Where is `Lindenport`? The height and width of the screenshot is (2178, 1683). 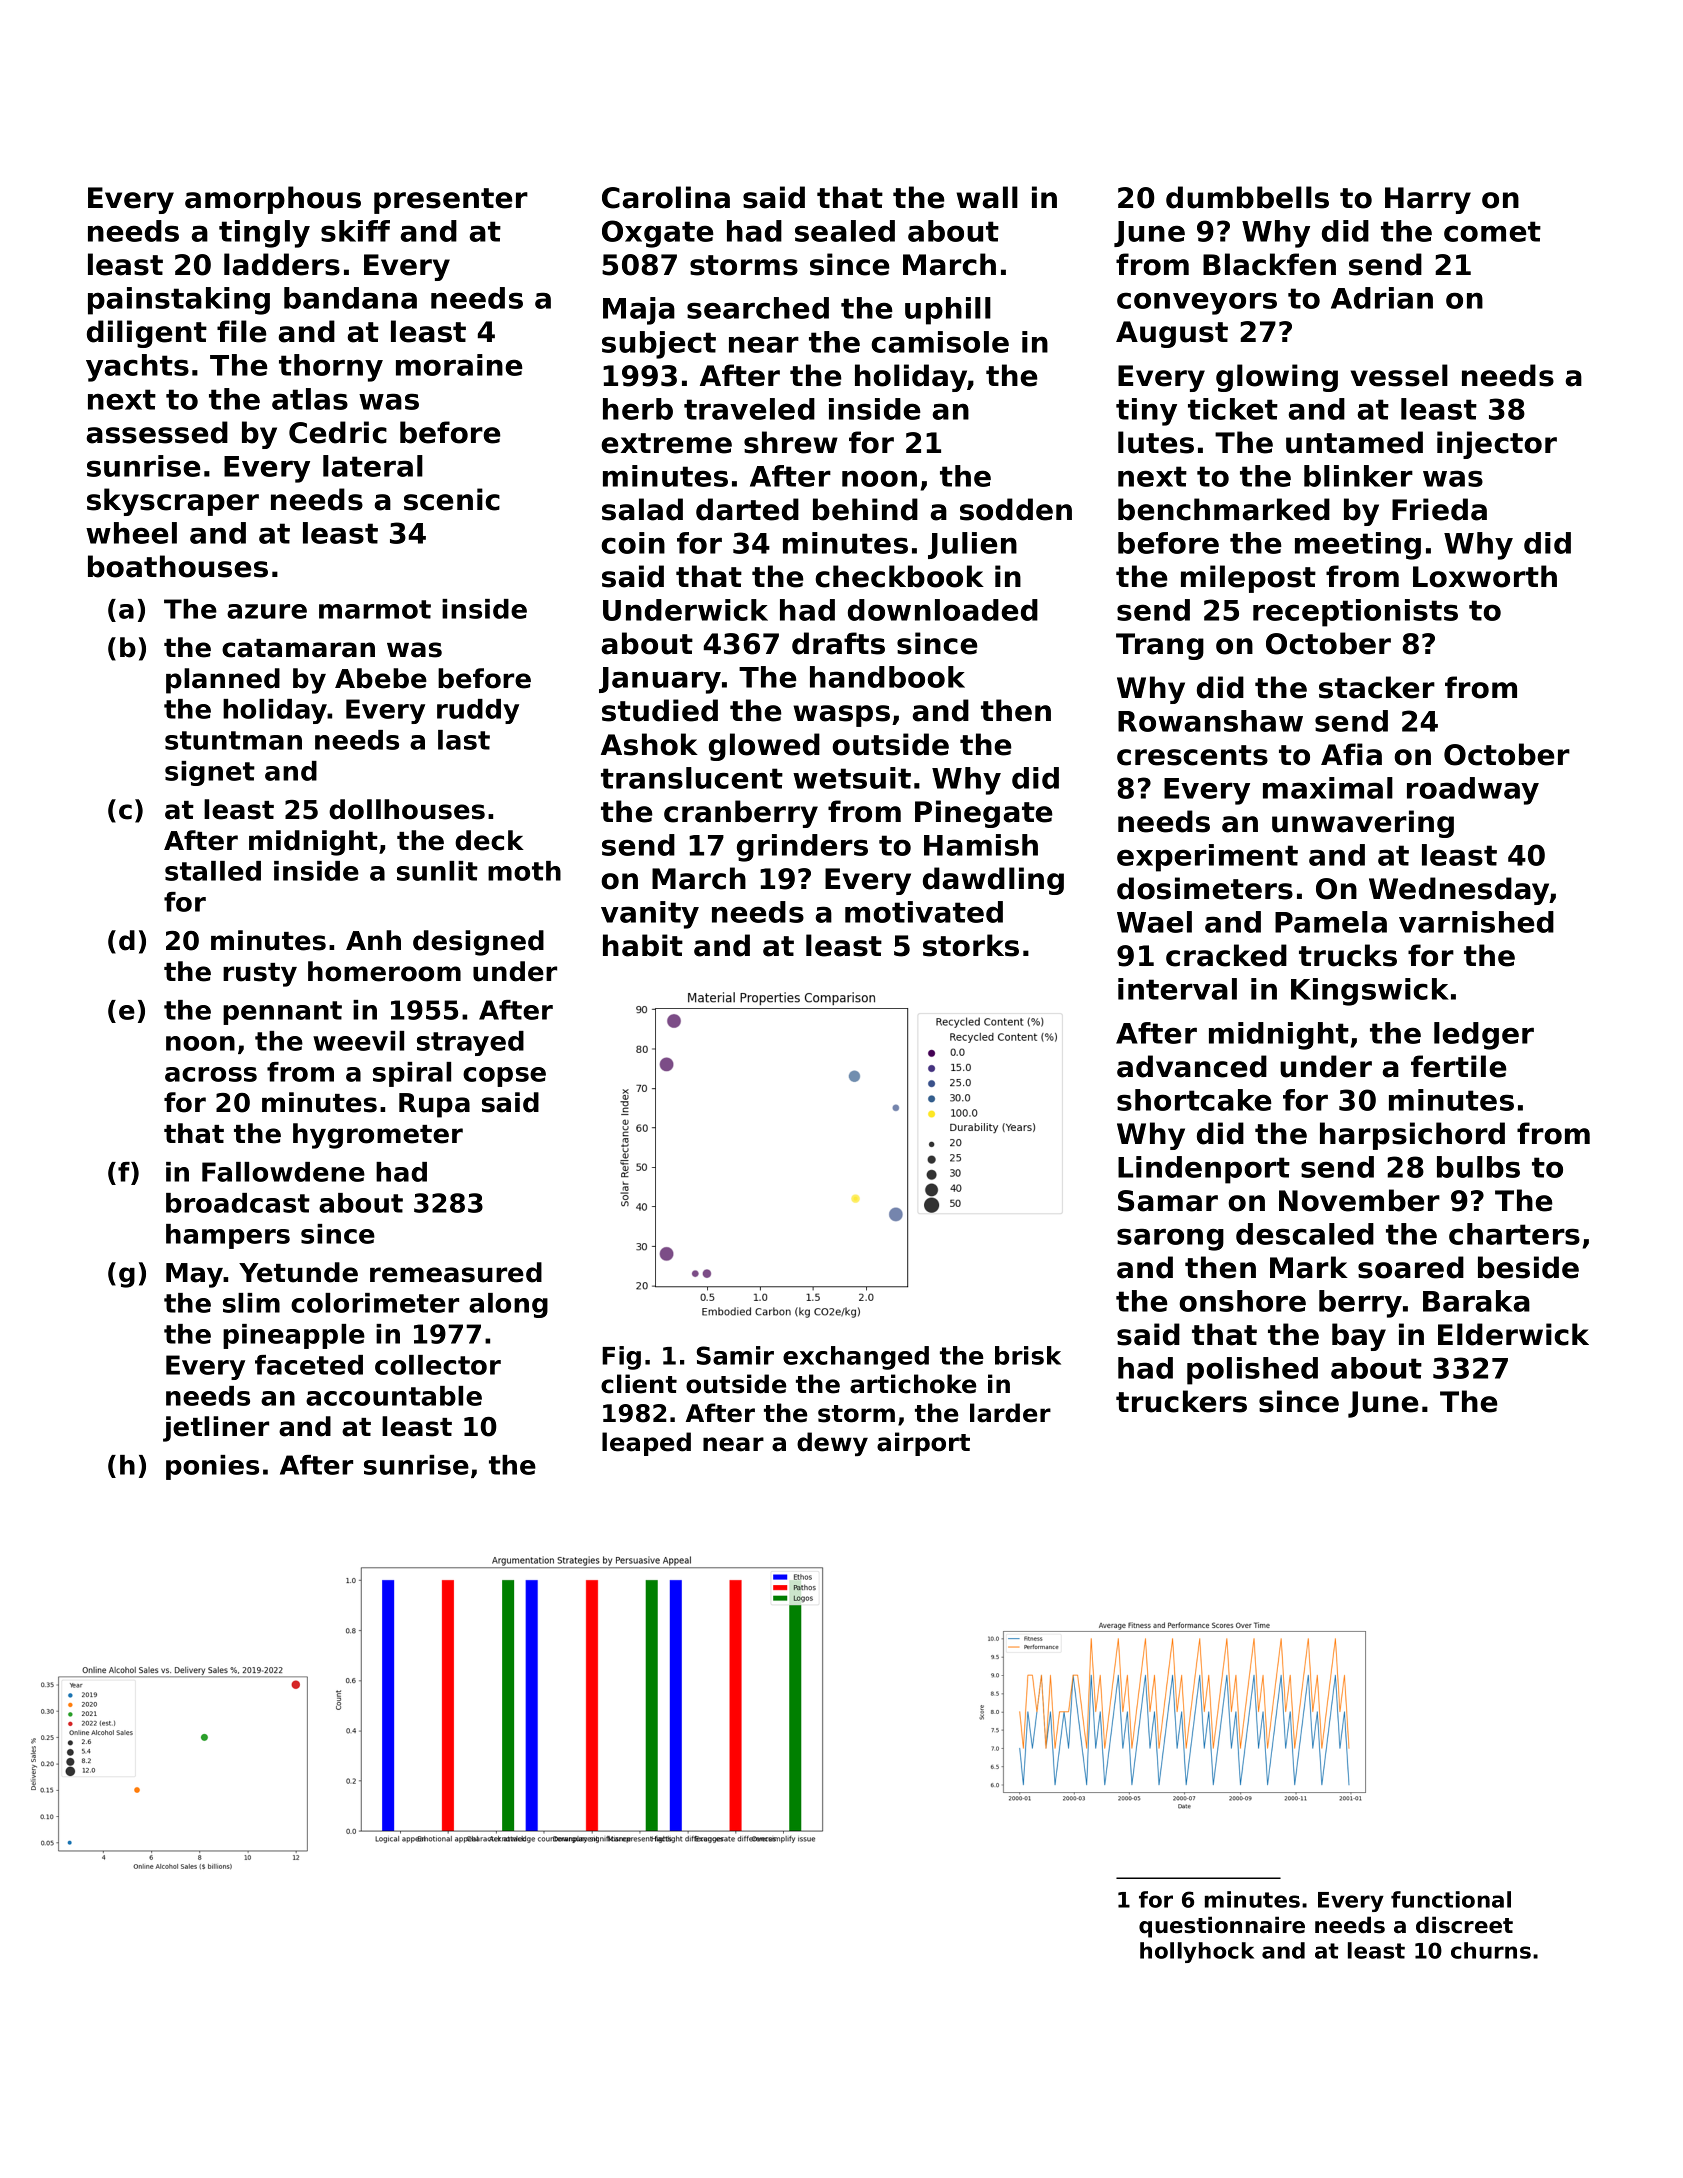
Lindenport is located at coordinates (1204, 1170).
